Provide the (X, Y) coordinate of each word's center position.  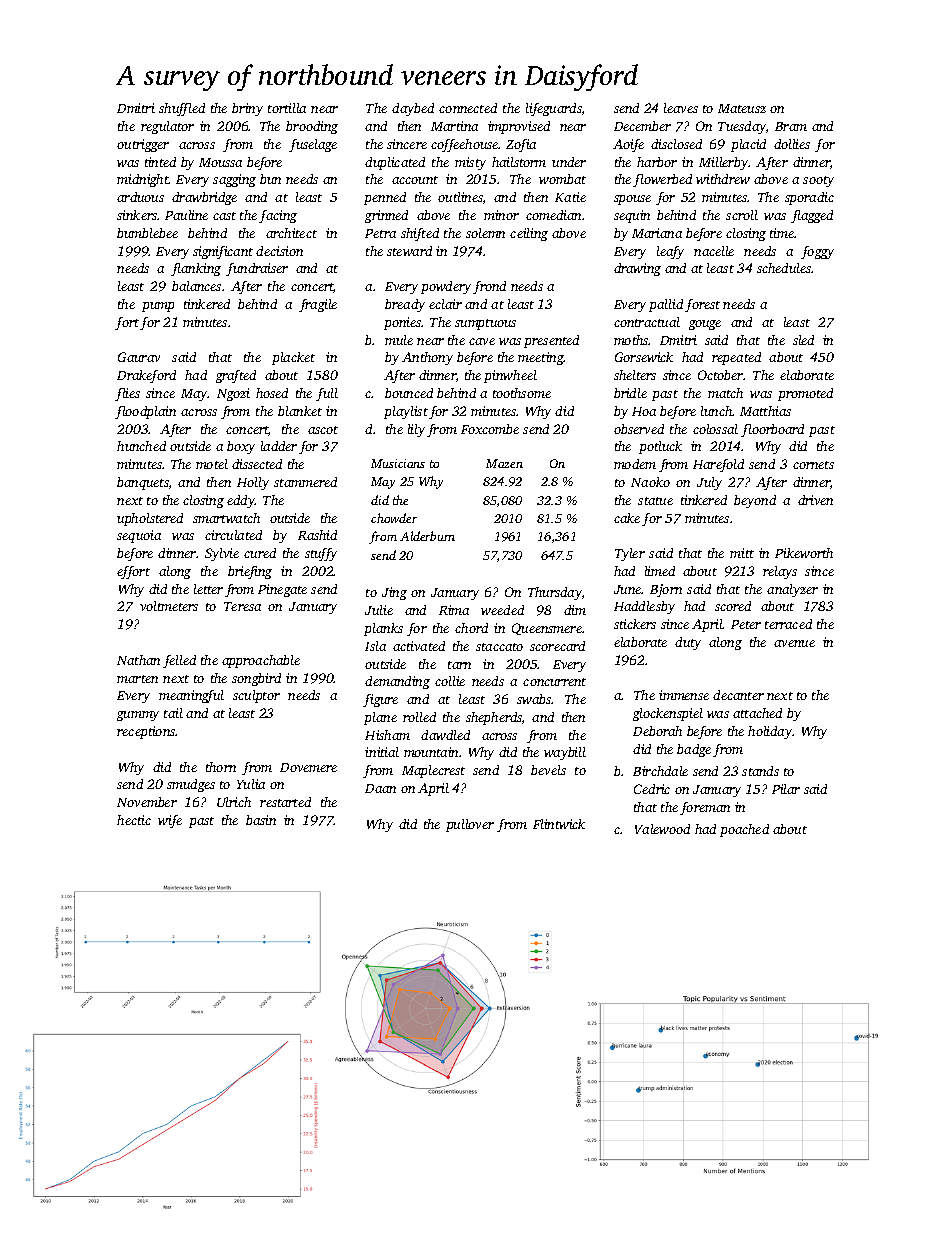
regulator (167, 127)
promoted (805, 394)
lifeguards (554, 109)
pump (158, 307)
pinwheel (510, 376)
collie (450, 681)
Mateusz (742, 108)
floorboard (772, 430)
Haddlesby (644, 607)
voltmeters (169, 606)
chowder (394, 518)
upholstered (150, 519)
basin (261, 820)
